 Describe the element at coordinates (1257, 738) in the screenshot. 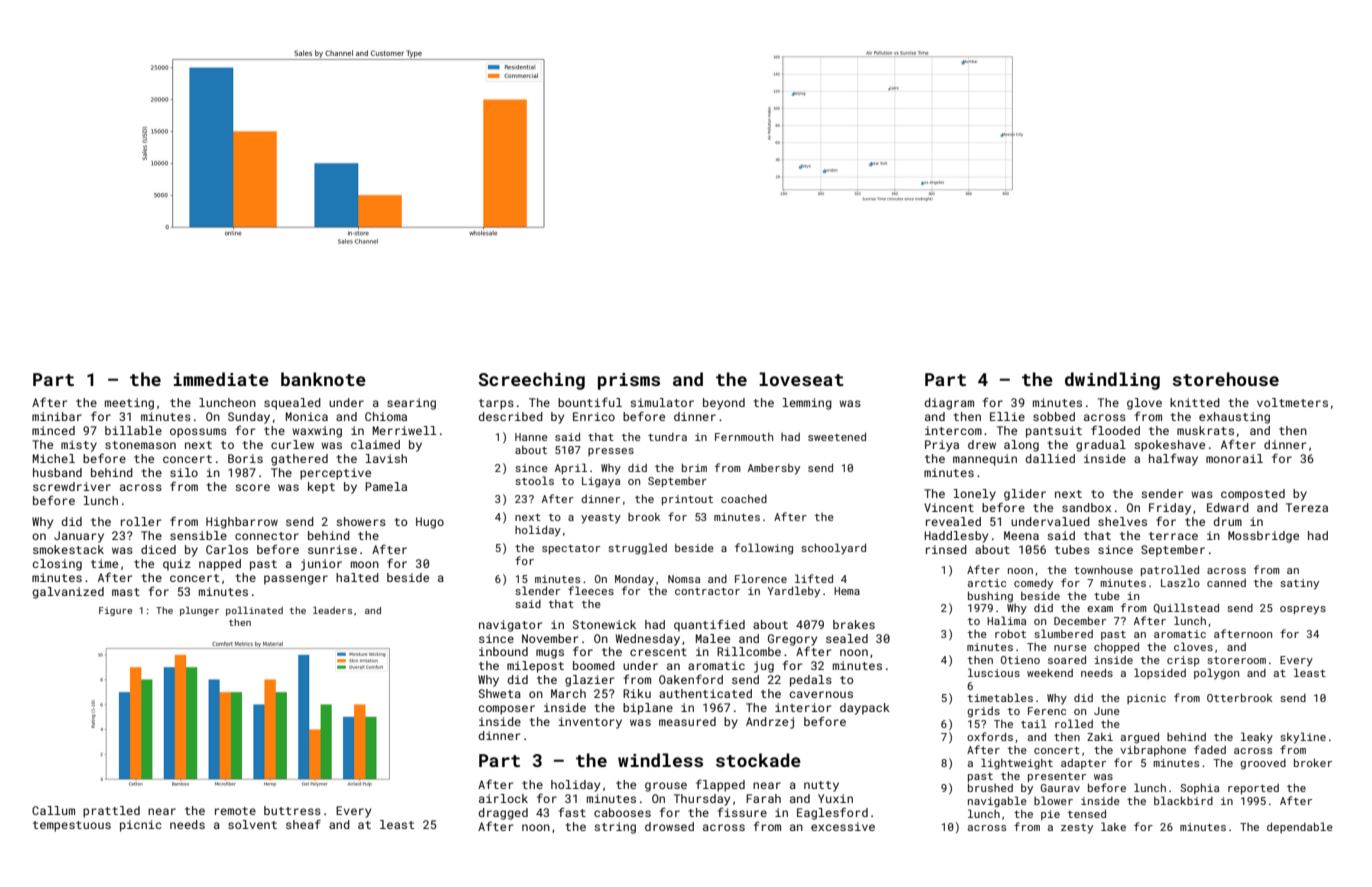

I see `leaky` at that location.
